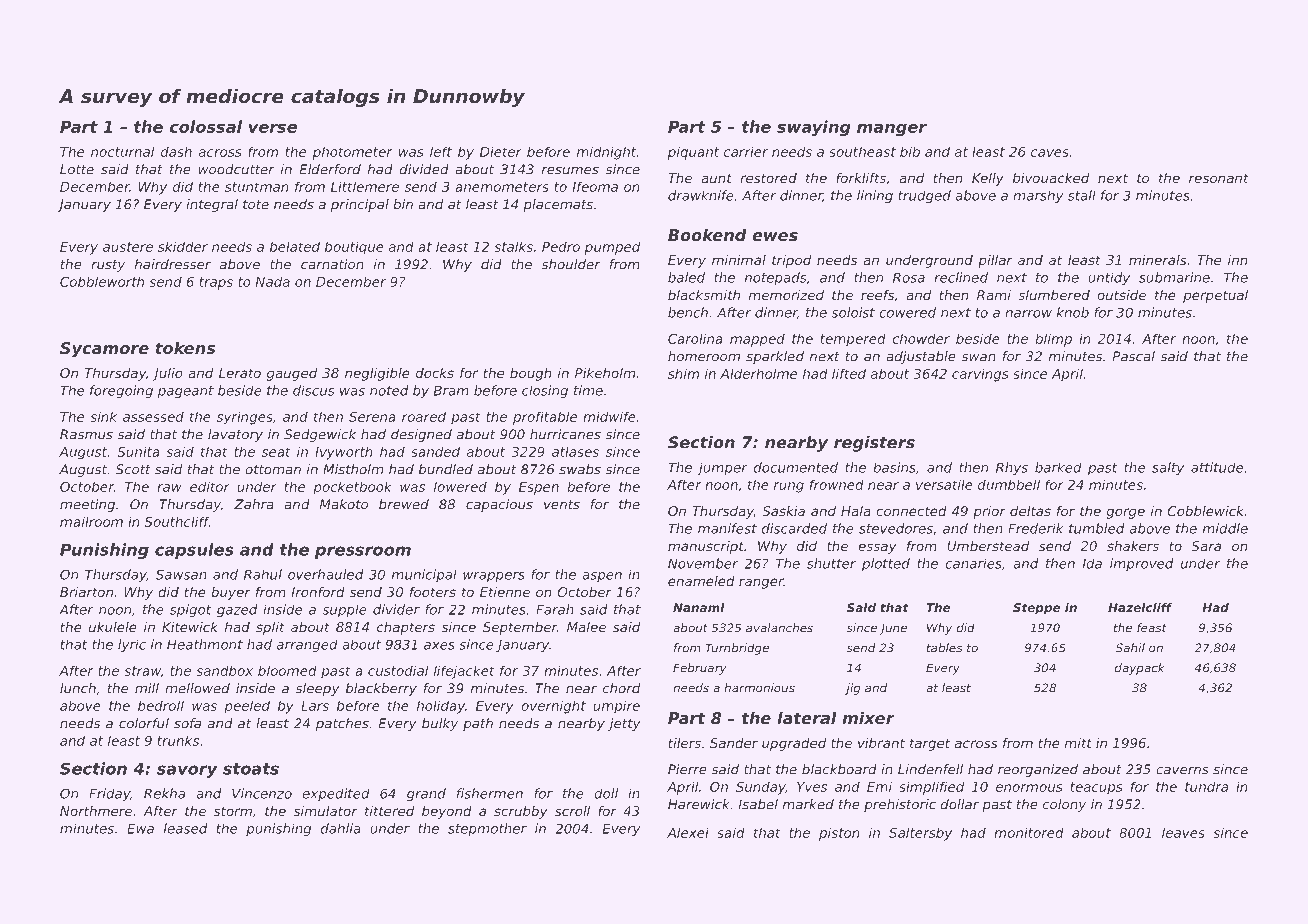  What do you see at coordinates (206, 126) in the screenshot?
I see `colossal` at bounding box center [206, 126].
